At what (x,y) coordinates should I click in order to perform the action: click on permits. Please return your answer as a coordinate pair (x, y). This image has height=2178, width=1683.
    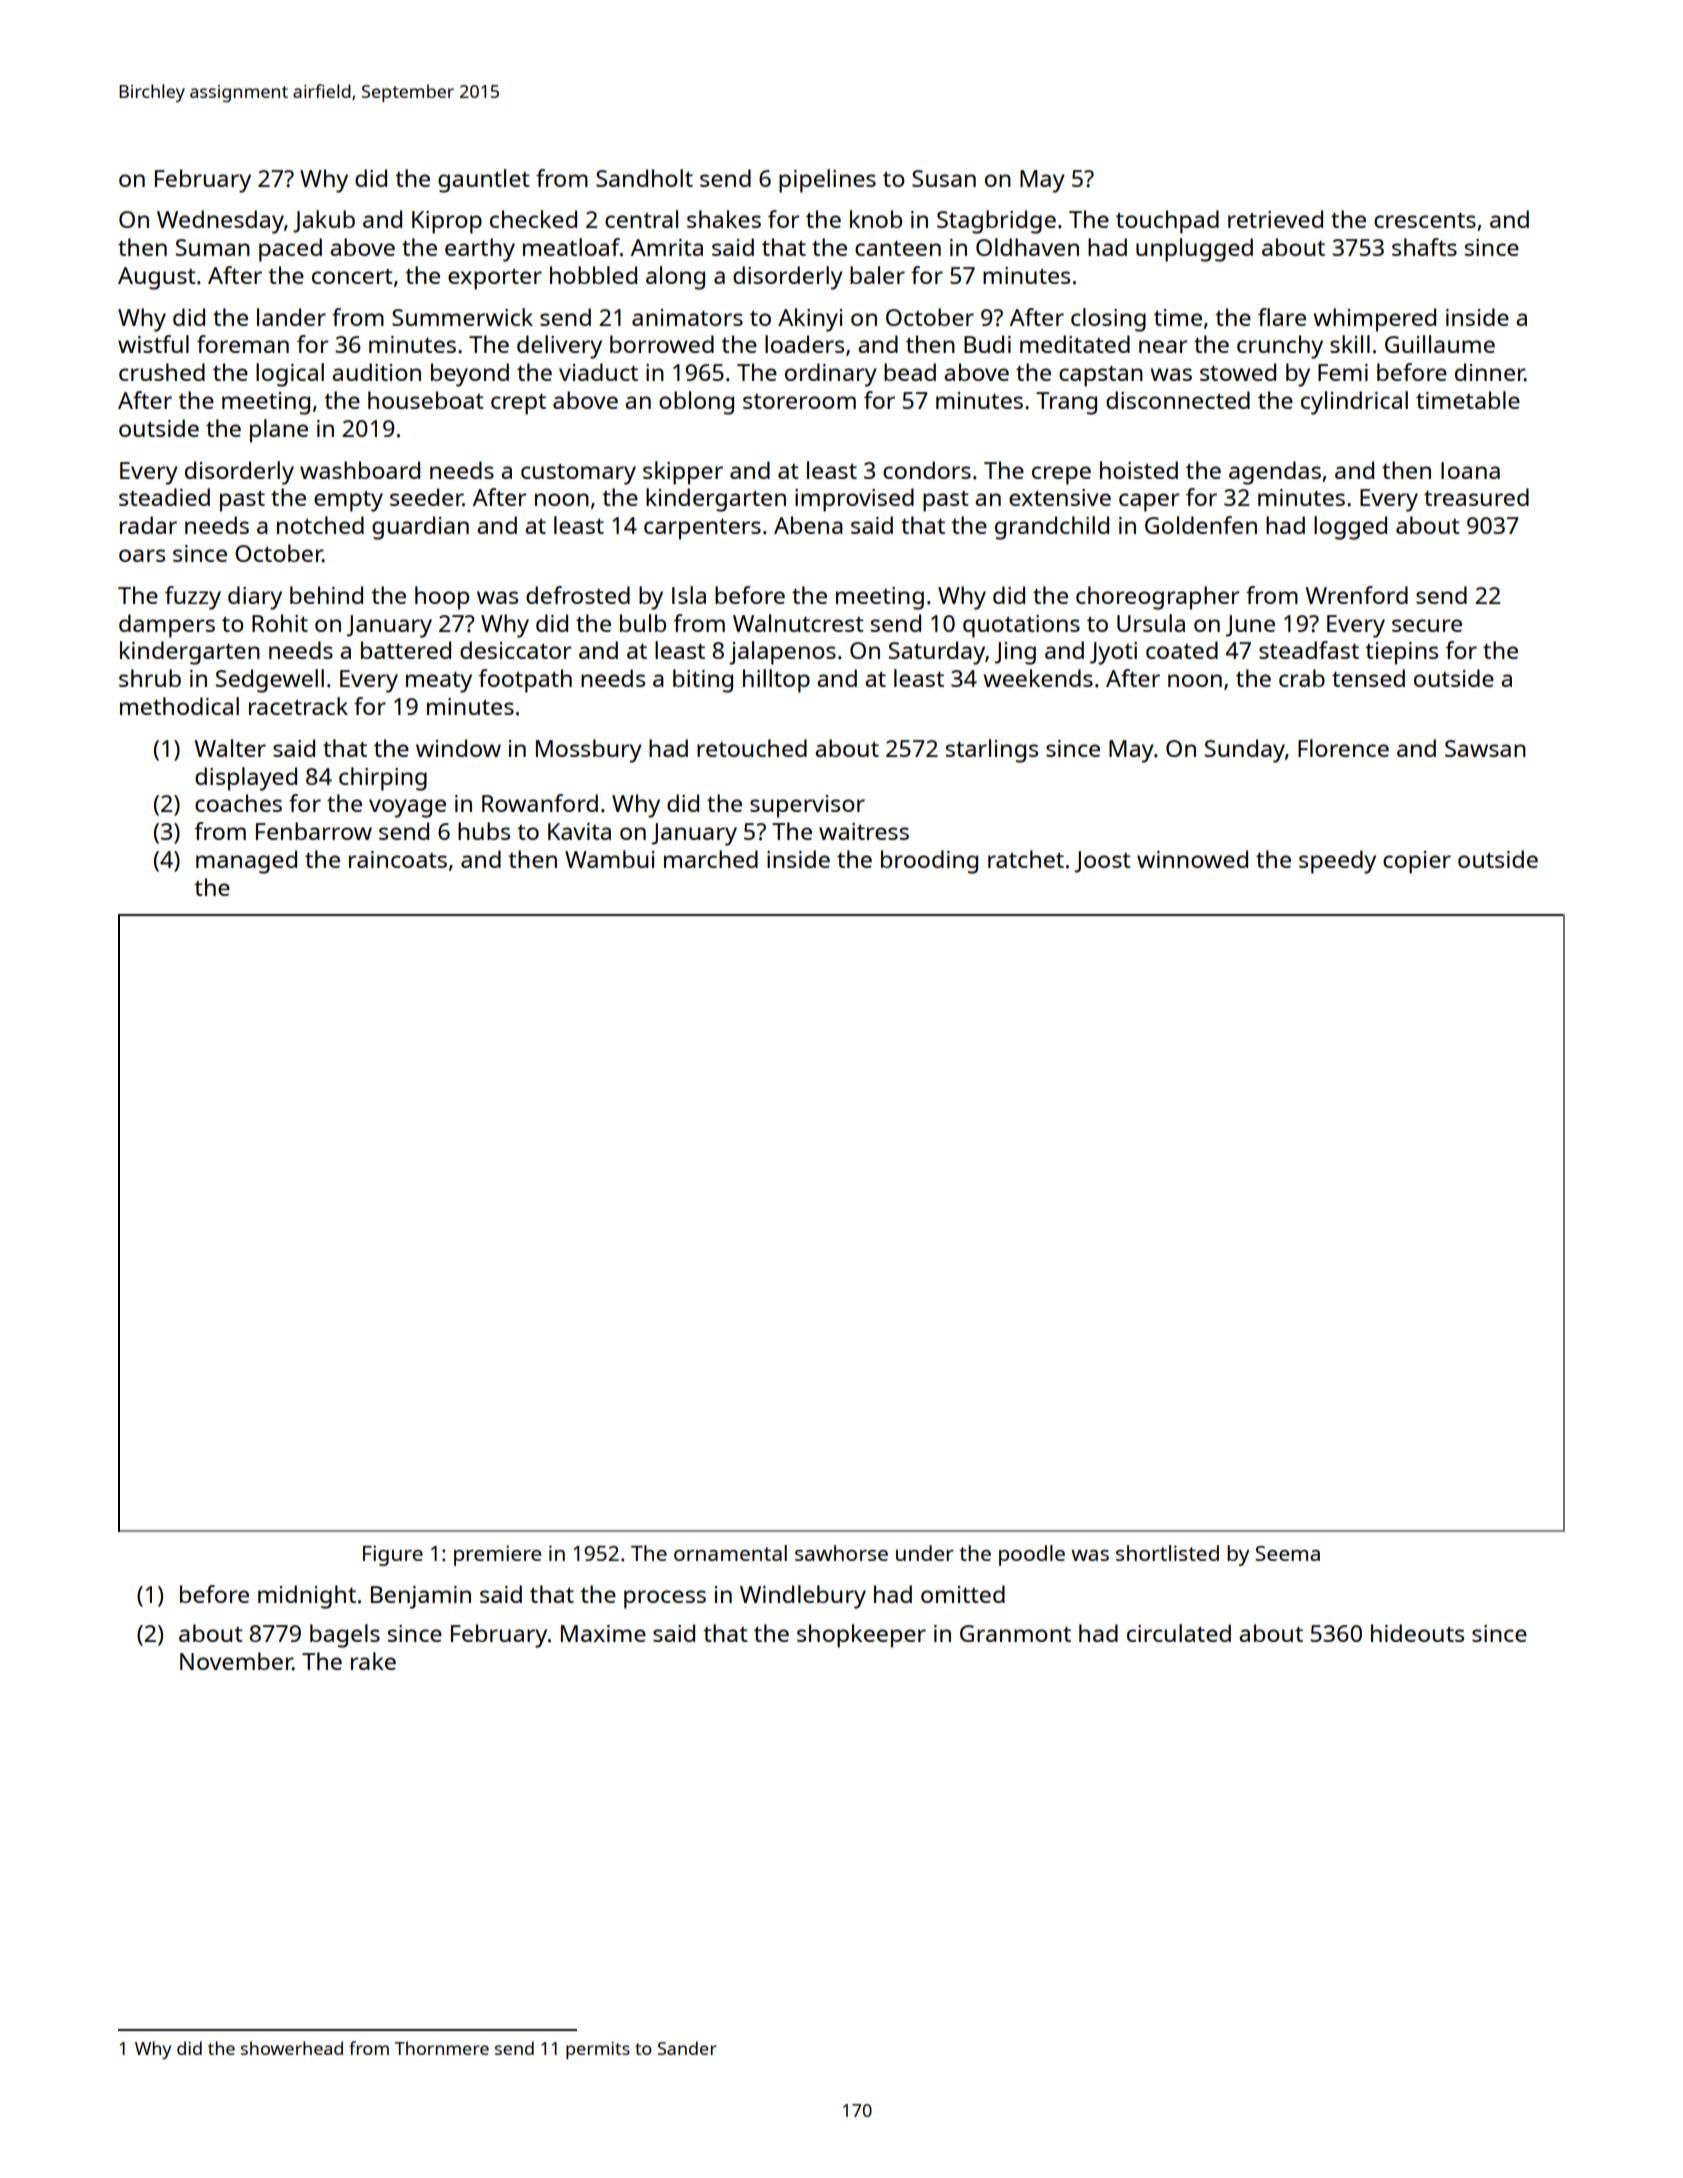
    Looking at the image, I should click on (598, 2050).
